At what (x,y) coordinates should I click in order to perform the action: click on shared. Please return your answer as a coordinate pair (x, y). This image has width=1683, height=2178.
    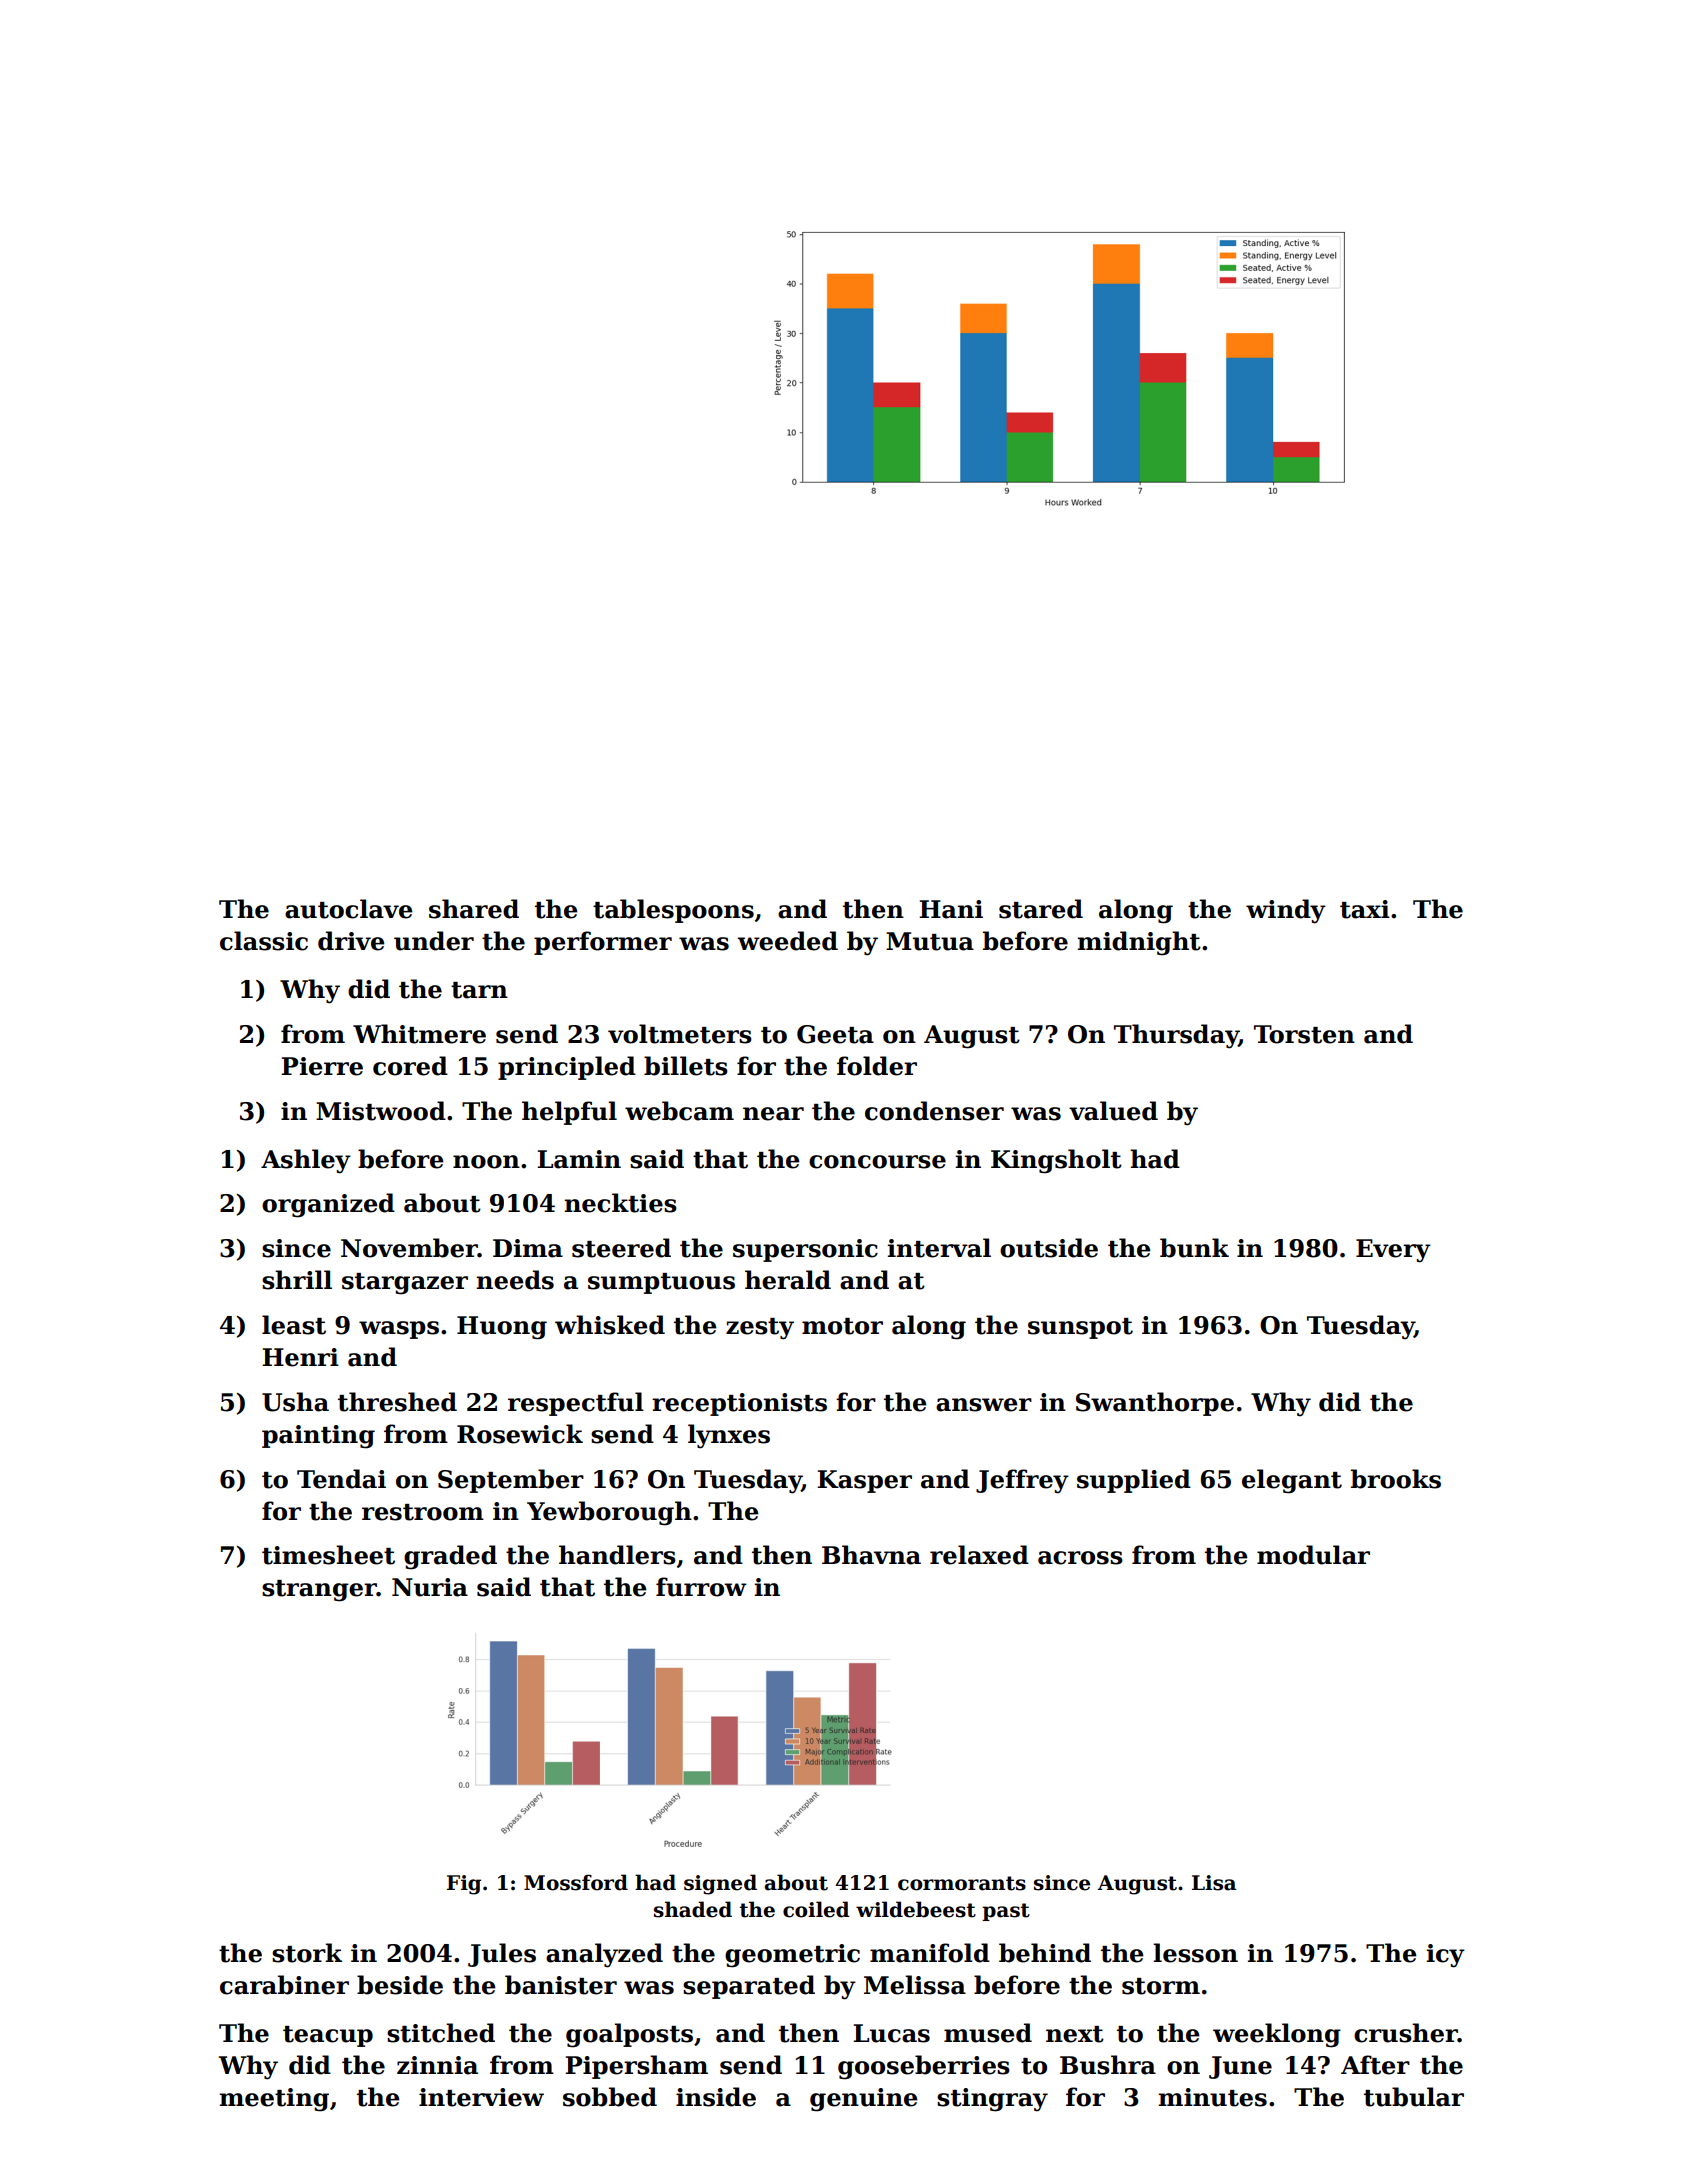
    Looking at the image, I should click on (474, 909).
